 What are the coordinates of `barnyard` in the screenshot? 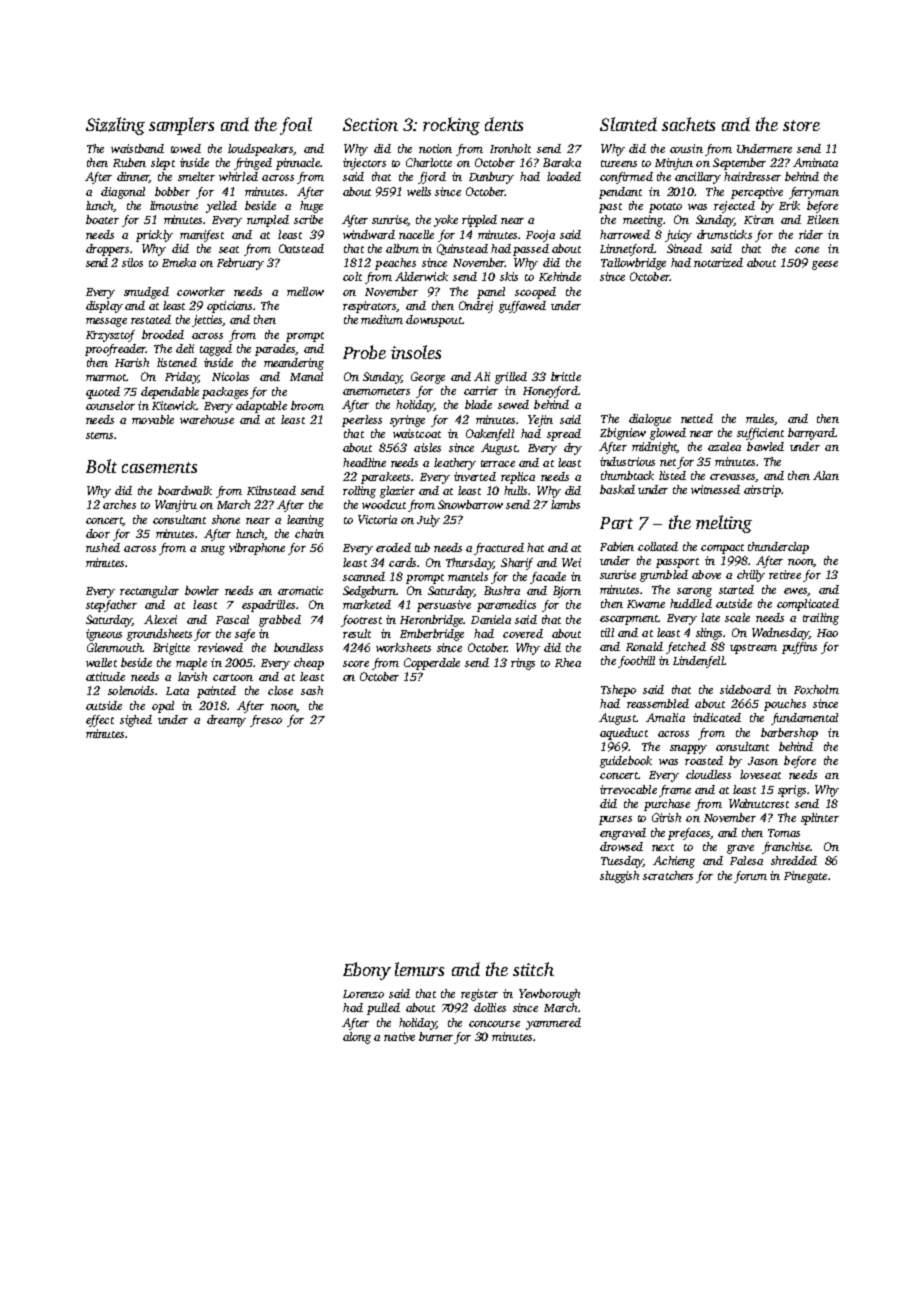 It's located at (811, 434).
